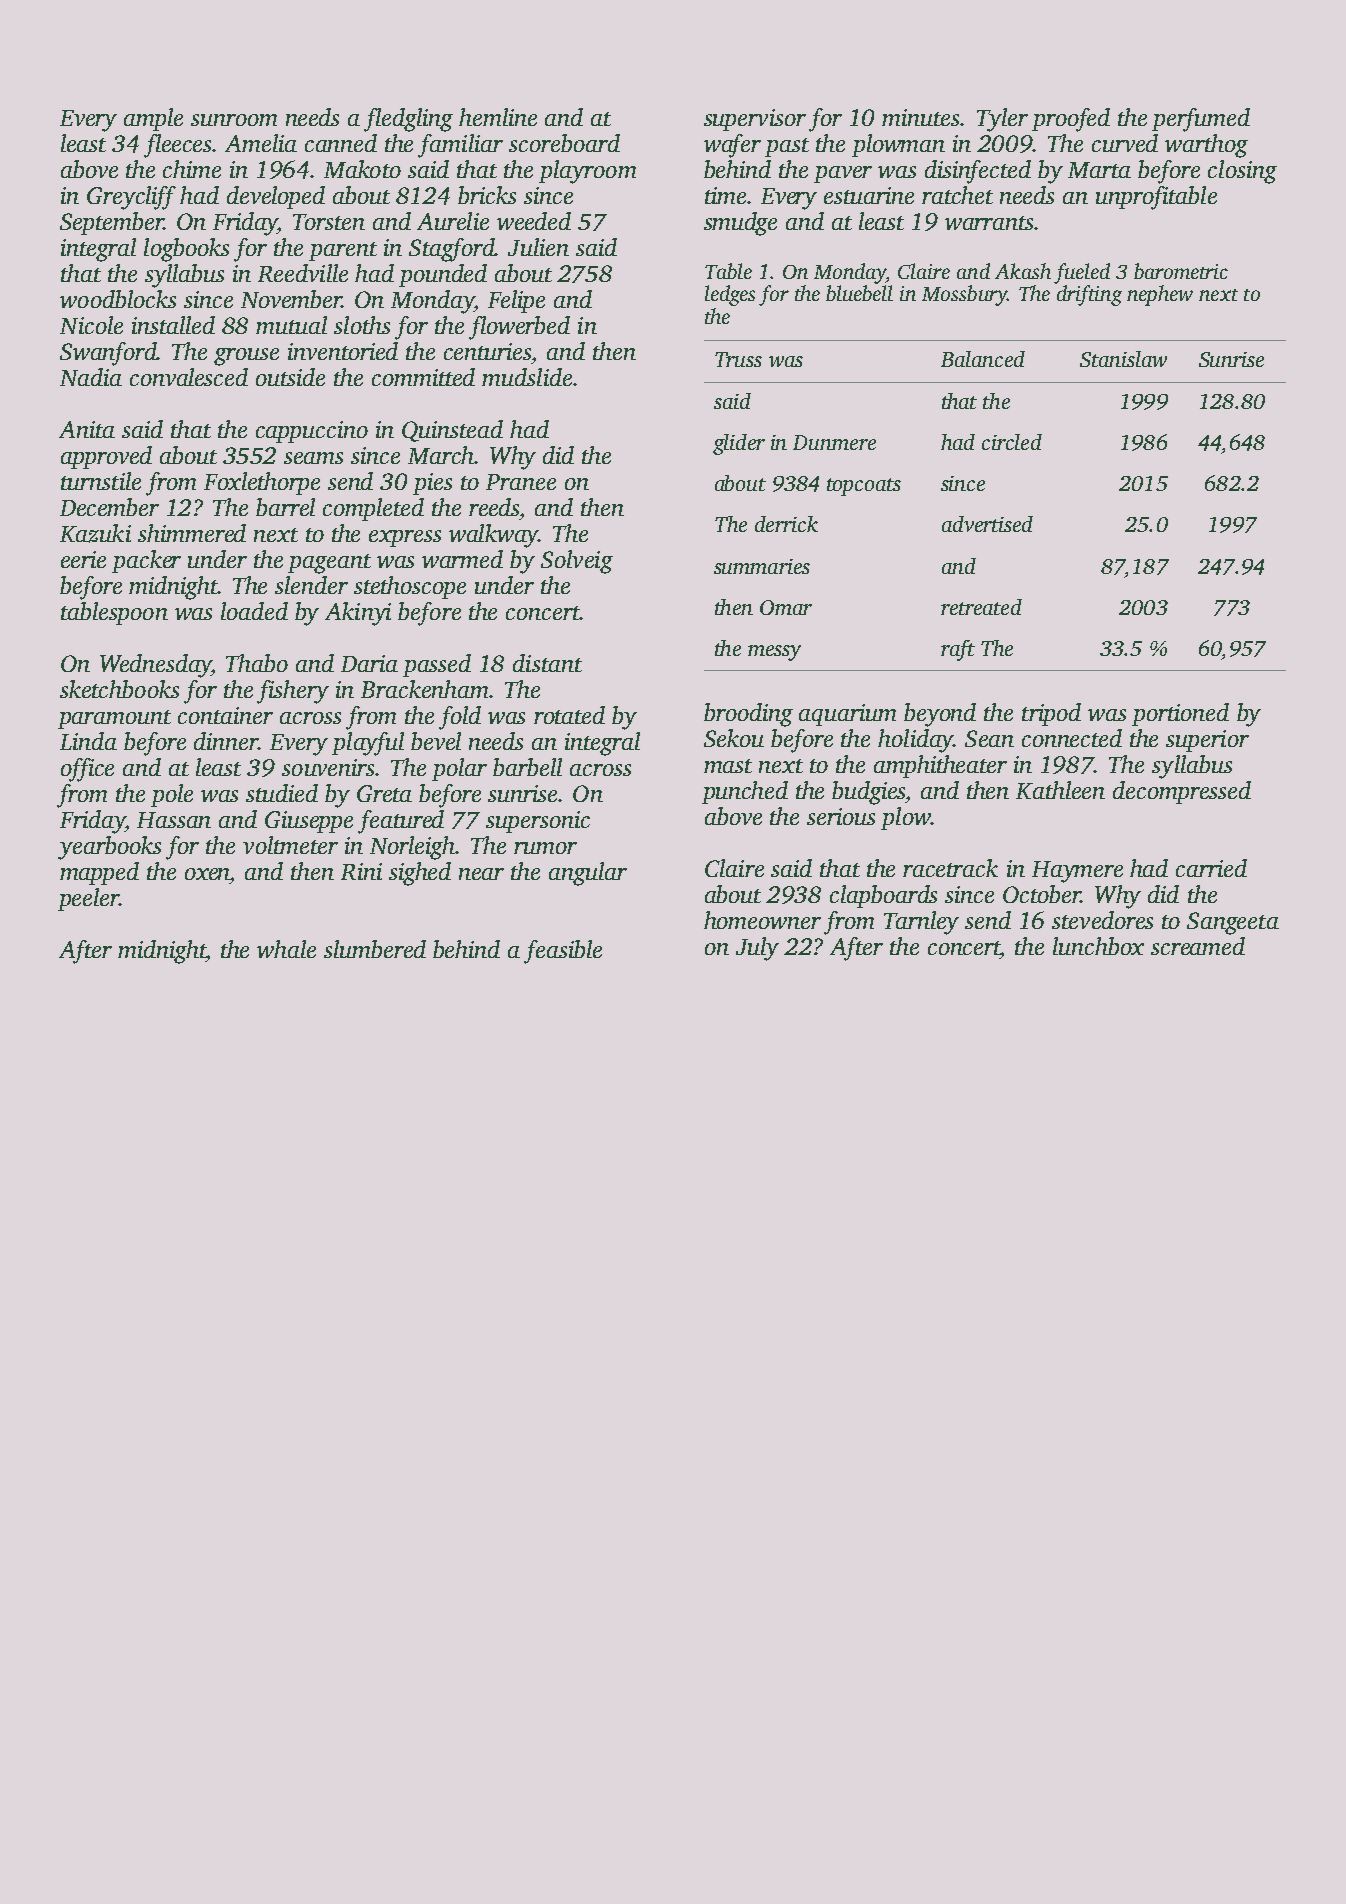 This screenshot has width=1346, height=1904. Describe the element at coordinates (734, 738) in the screenshot. I see `Sekou` at that location.
